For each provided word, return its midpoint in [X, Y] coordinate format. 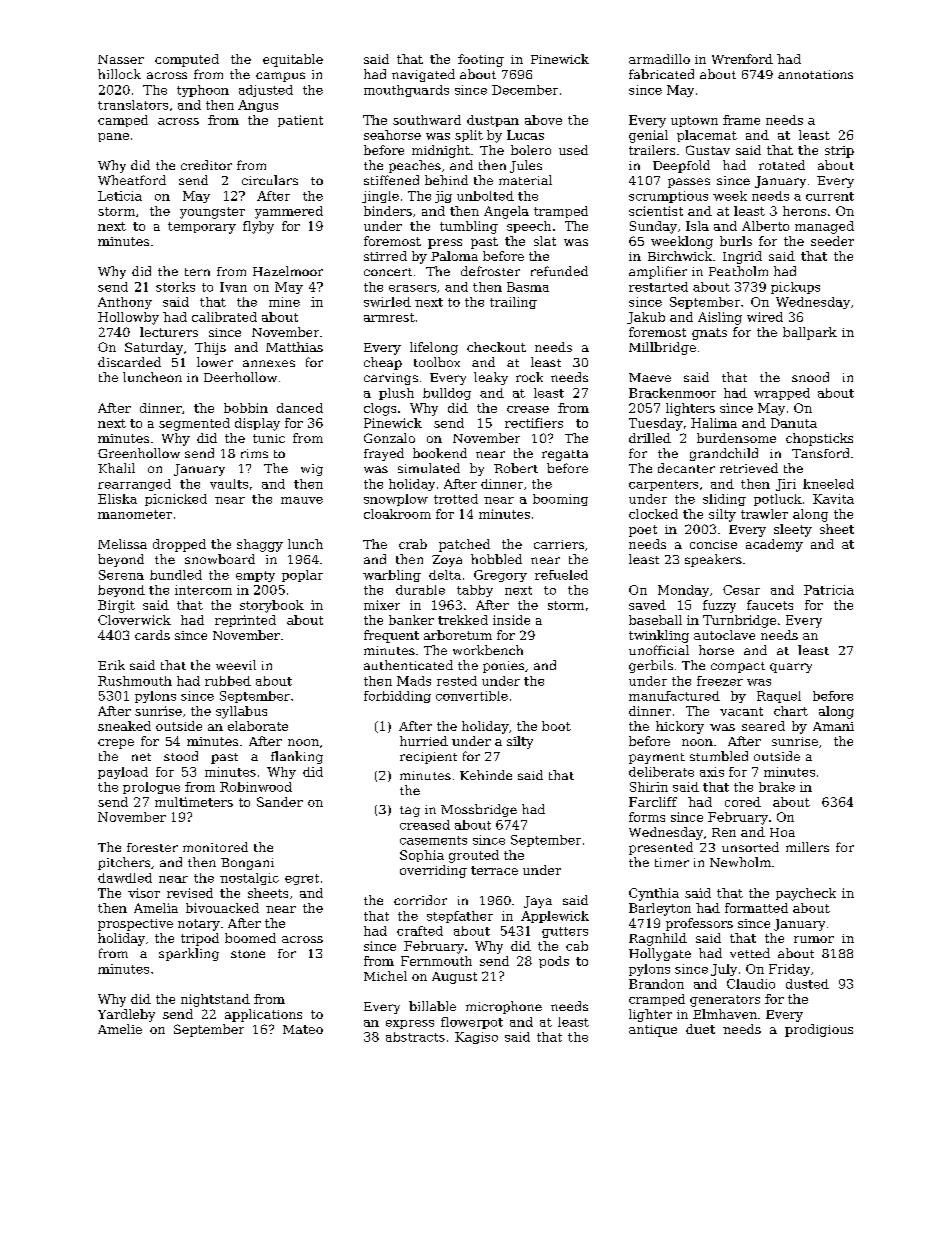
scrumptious [668, 197]
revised [190, 893]
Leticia [120, 196]
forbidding [397, 697]
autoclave [724, 635]
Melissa [122, 544]
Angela [506, 212]
